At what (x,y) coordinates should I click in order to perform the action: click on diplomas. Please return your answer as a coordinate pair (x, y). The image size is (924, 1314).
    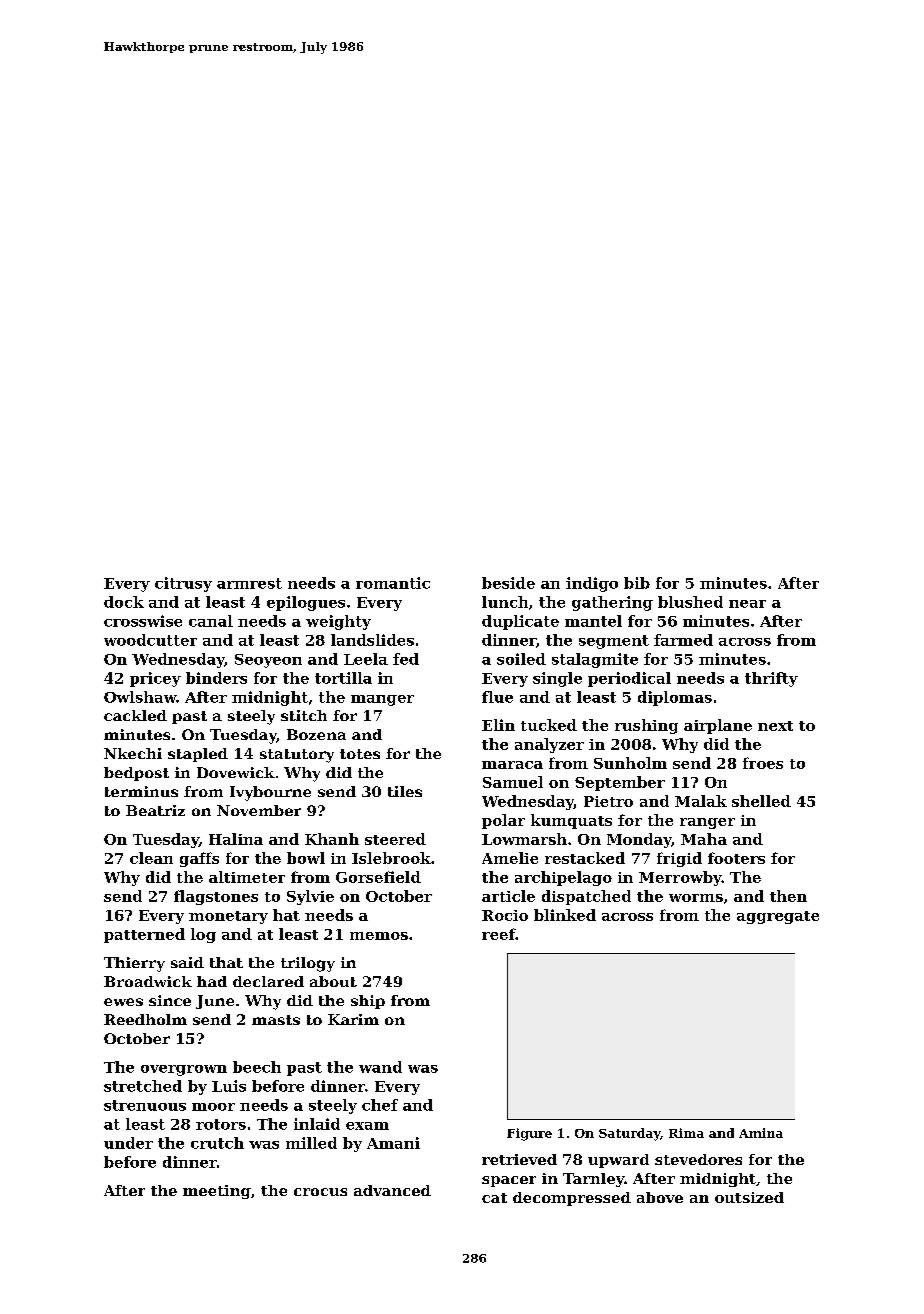
    Looking at the image, I should click on (675, 698).
